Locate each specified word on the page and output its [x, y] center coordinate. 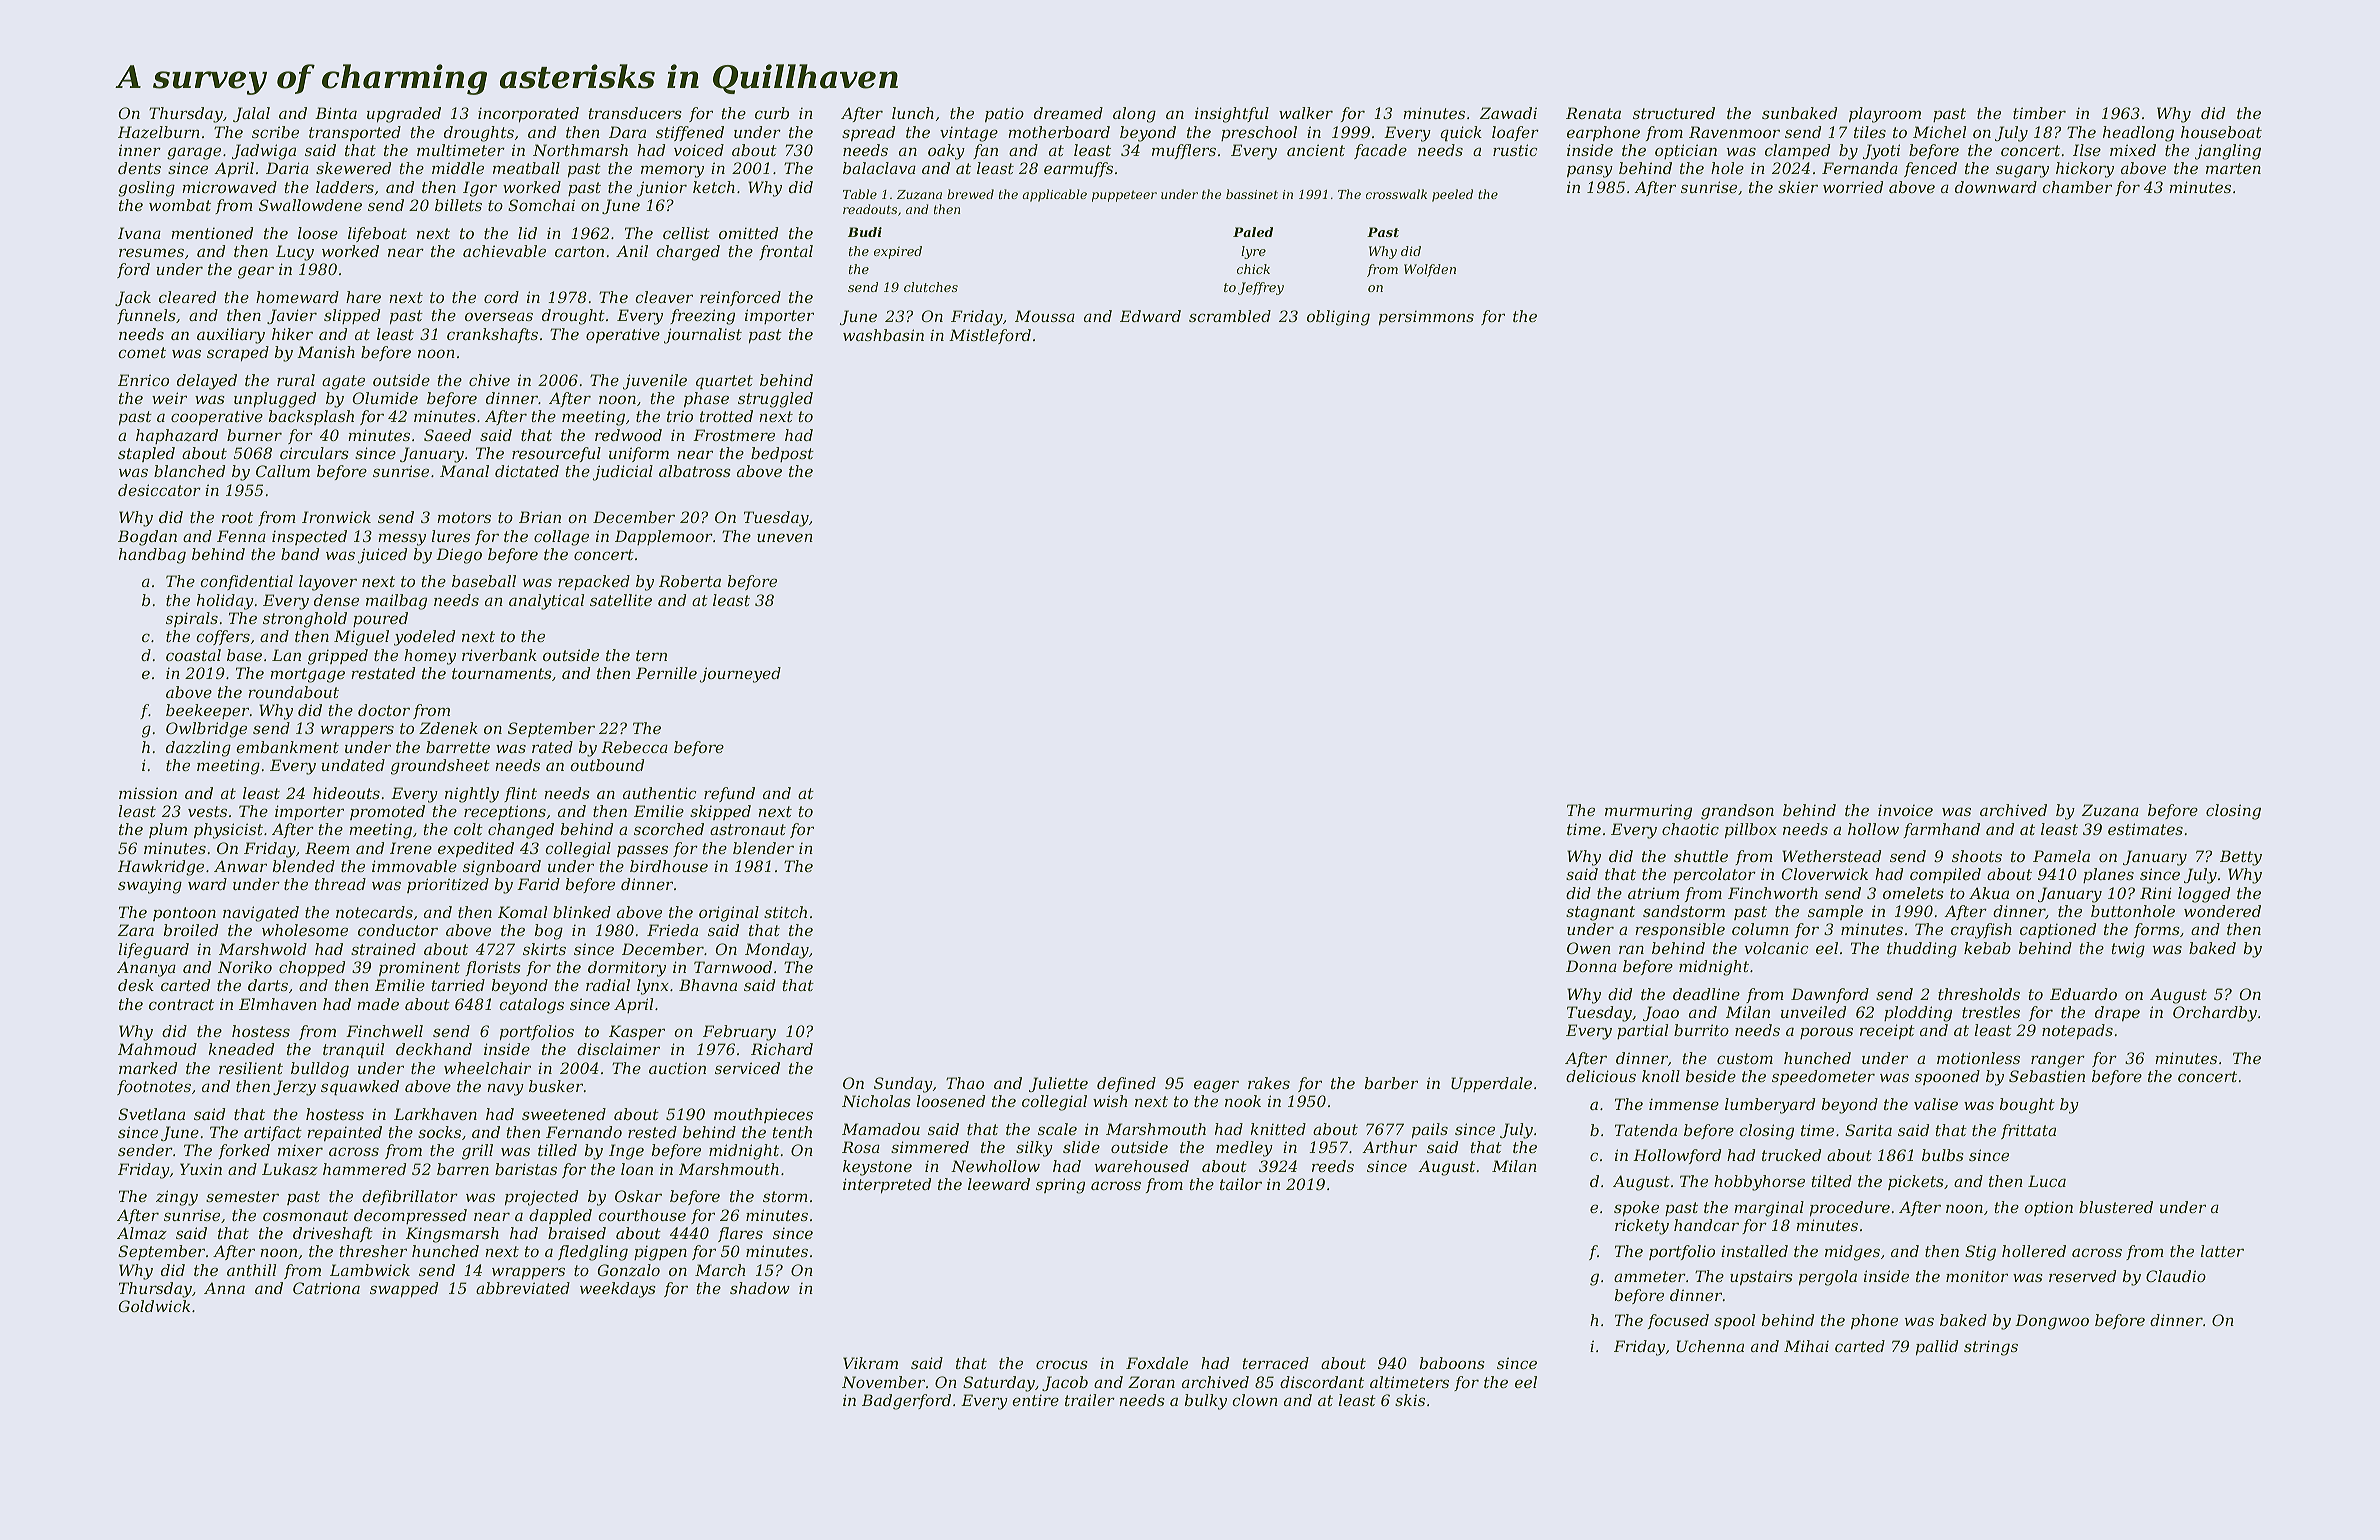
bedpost [782, 454]
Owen [1589, 948]
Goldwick [154, 1306]
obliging [1338, 318]
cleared [187, 297]
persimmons [1426, 317]
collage [561, 538]
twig [2128, 950]
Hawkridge [161, 868]
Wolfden [1430, 270]
